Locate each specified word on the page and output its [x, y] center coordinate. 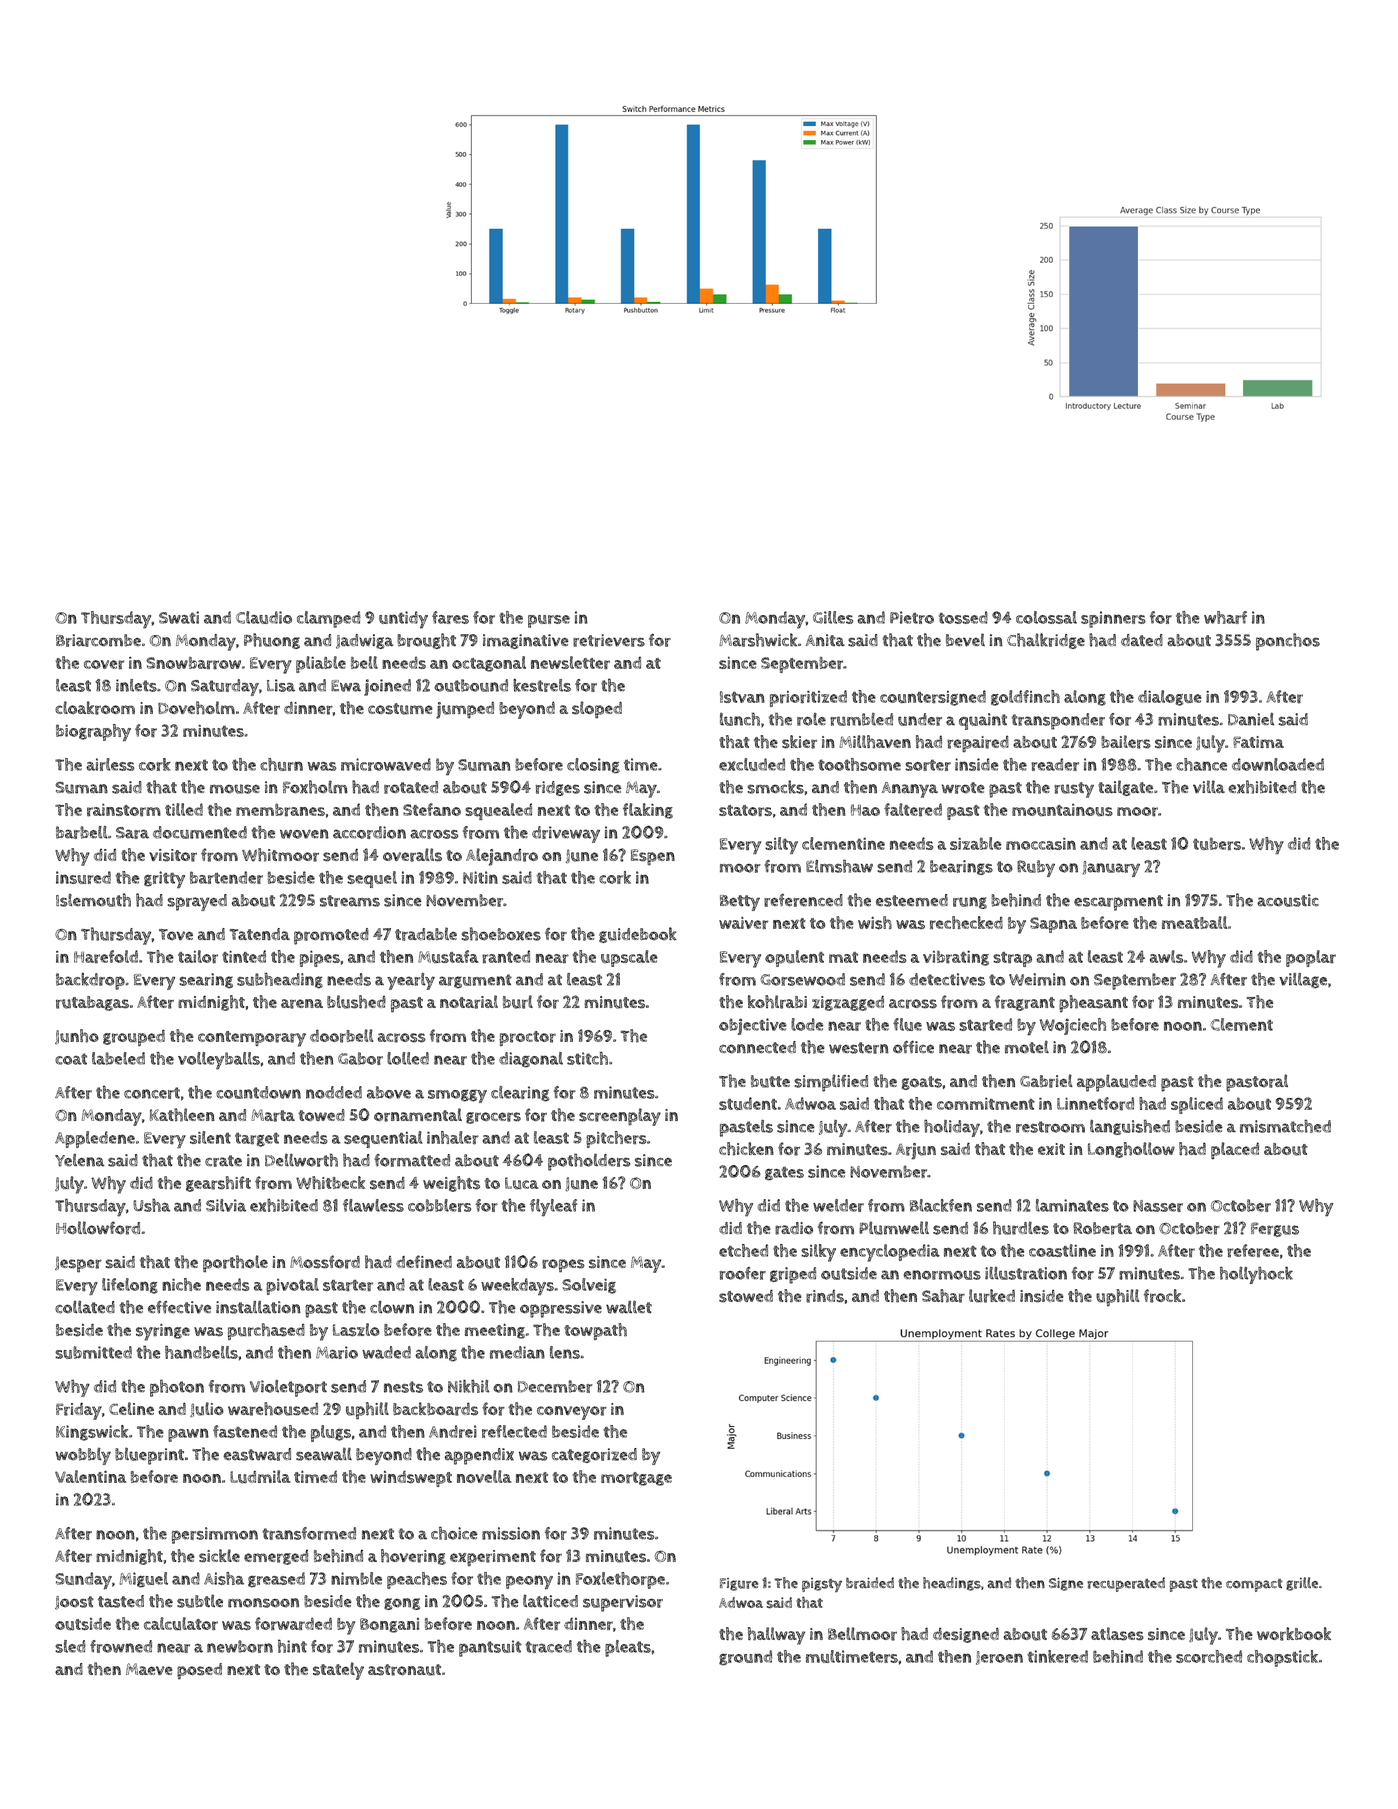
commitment [986, 1104]
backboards [435, 1409]
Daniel [1251, 719]
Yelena [80, 1160]
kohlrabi [777, 1002]
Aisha [224, 1578]
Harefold [106, 957]
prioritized [808, 698]
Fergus [1275, 1229]
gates [784, 1173]
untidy [403, 619]
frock [1162, 1296]
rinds [825, 1296]
